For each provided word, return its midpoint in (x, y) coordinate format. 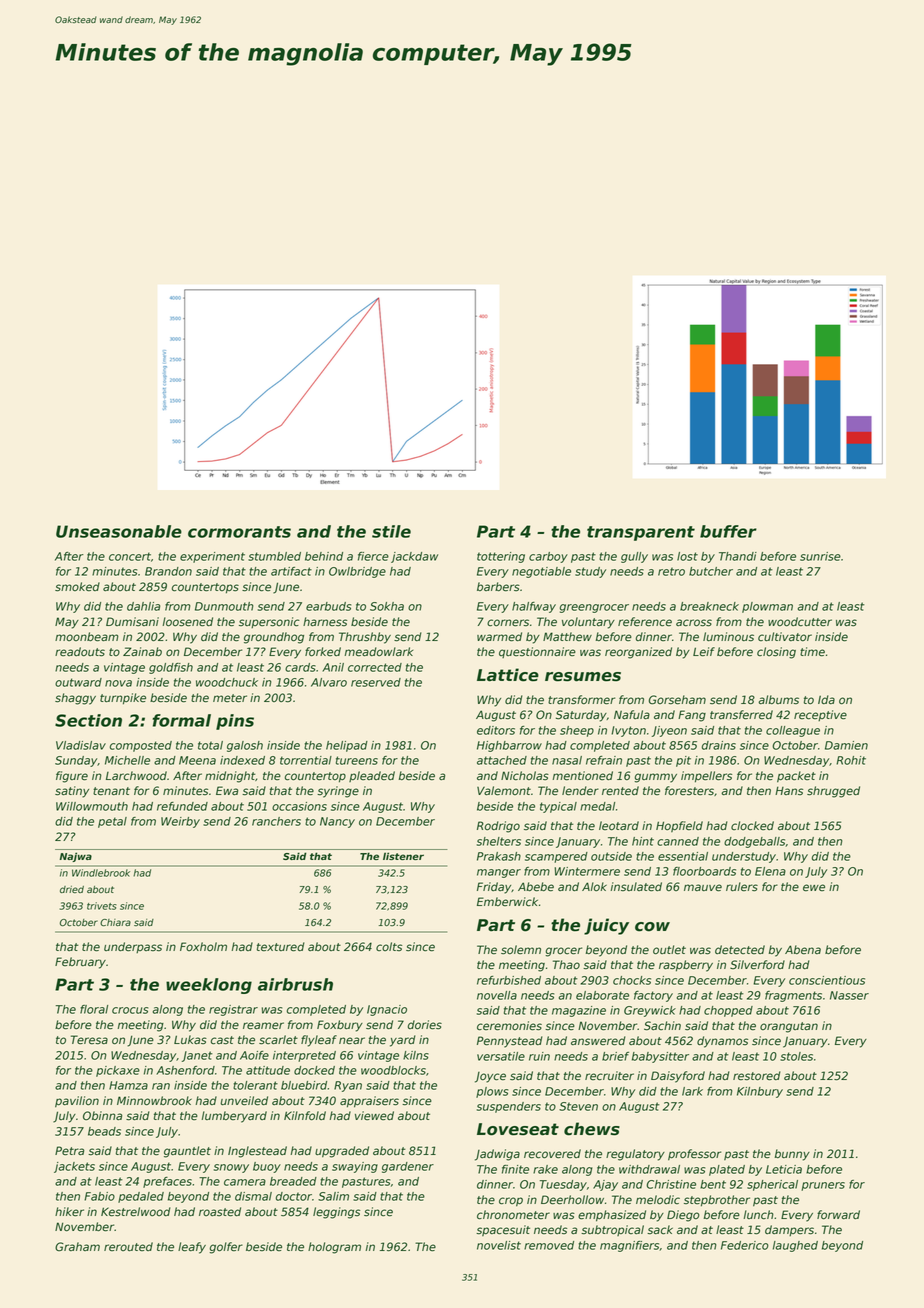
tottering (501, 557)
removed (549, 1245)
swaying (355, 1167)
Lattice (508, 675)
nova (118, 683)
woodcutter (800, 622)
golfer (226, 1248)
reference (645, 622)
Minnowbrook (154, 1101)
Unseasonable (119, 531)
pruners (823, 1186)
